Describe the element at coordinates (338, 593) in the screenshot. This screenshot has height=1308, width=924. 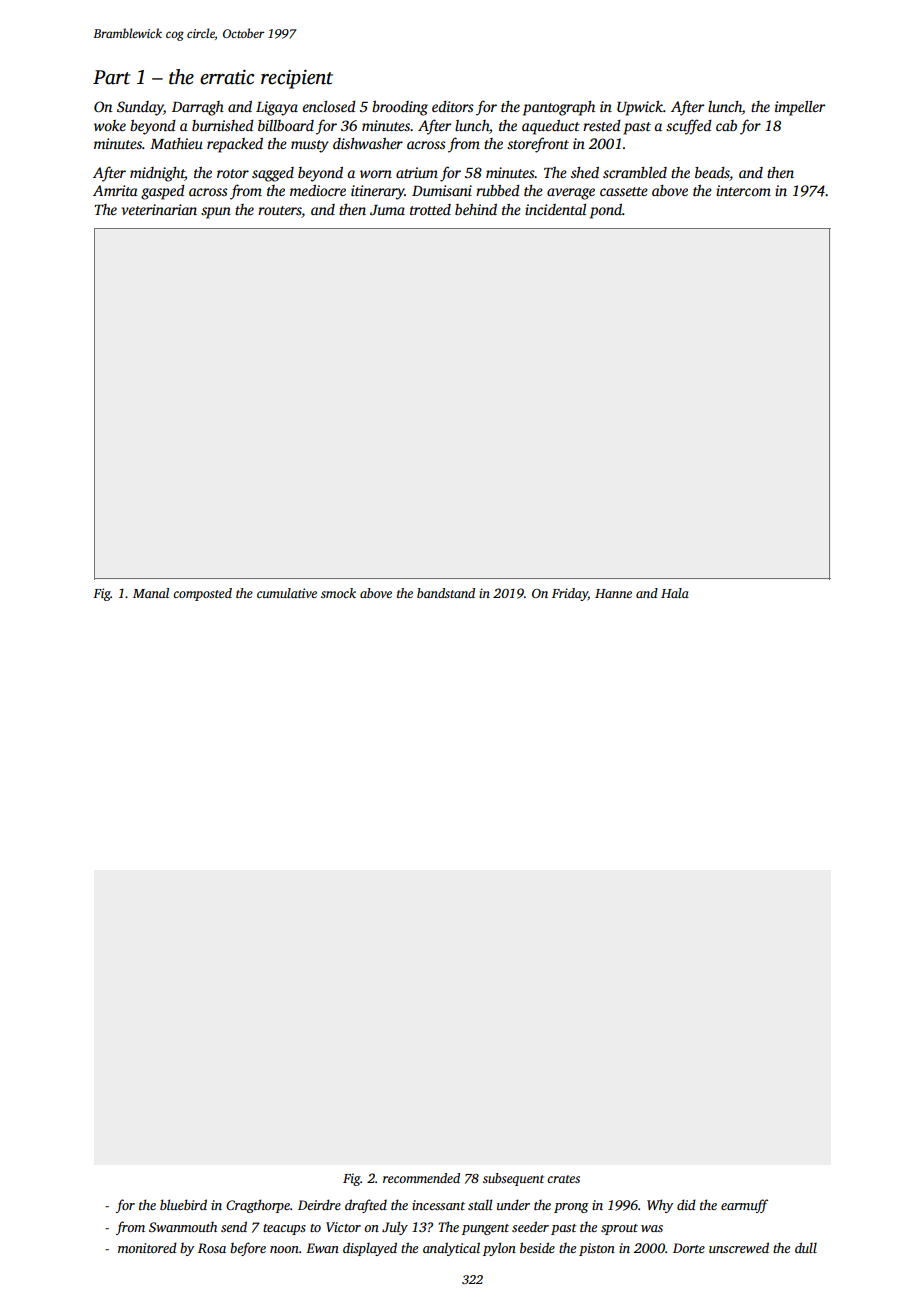
I see `smock` at that location.
